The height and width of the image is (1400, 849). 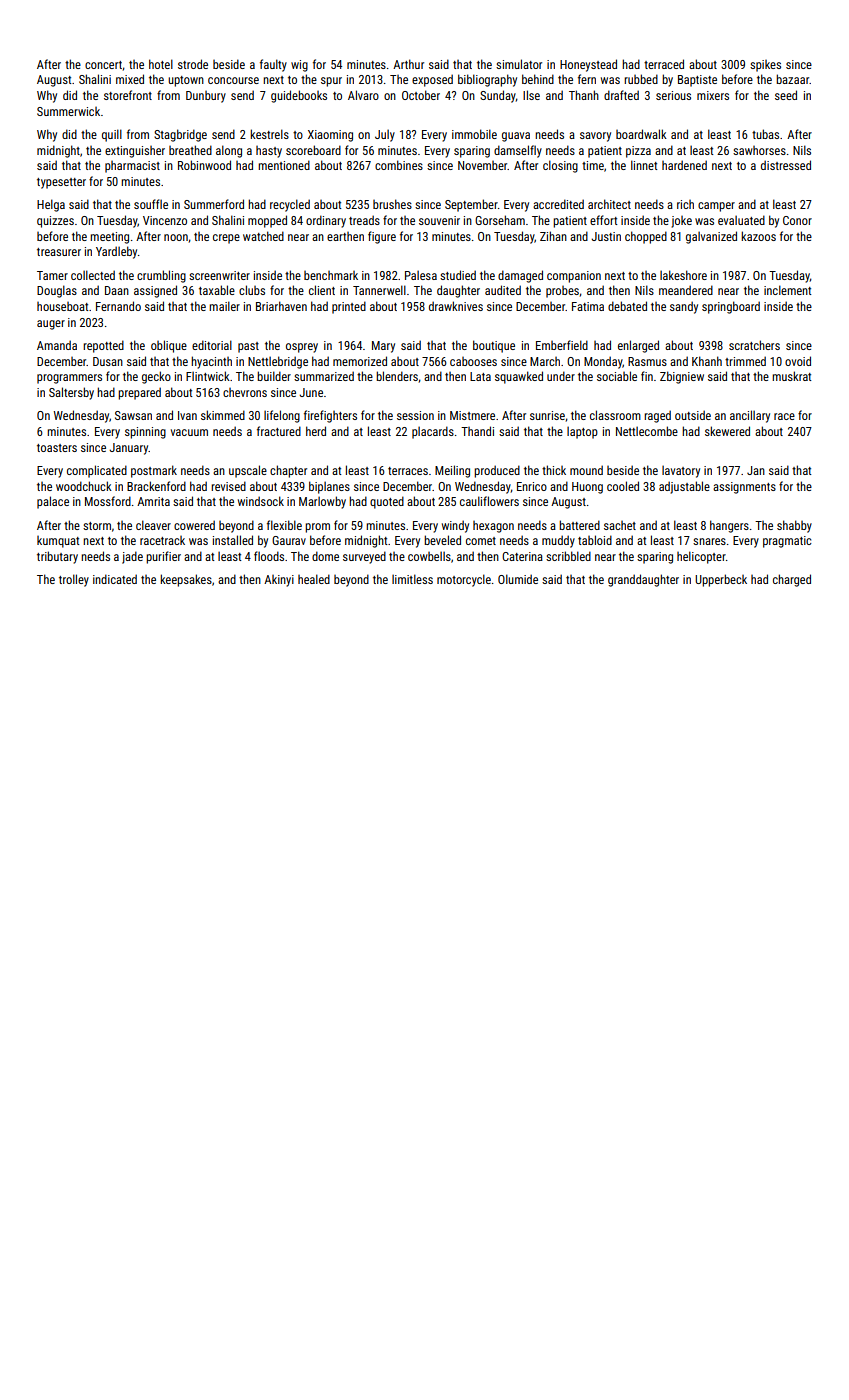 What do you see at coordinates (574, 277) in the image?
I see `companion` at bounding box center [574, 277].
